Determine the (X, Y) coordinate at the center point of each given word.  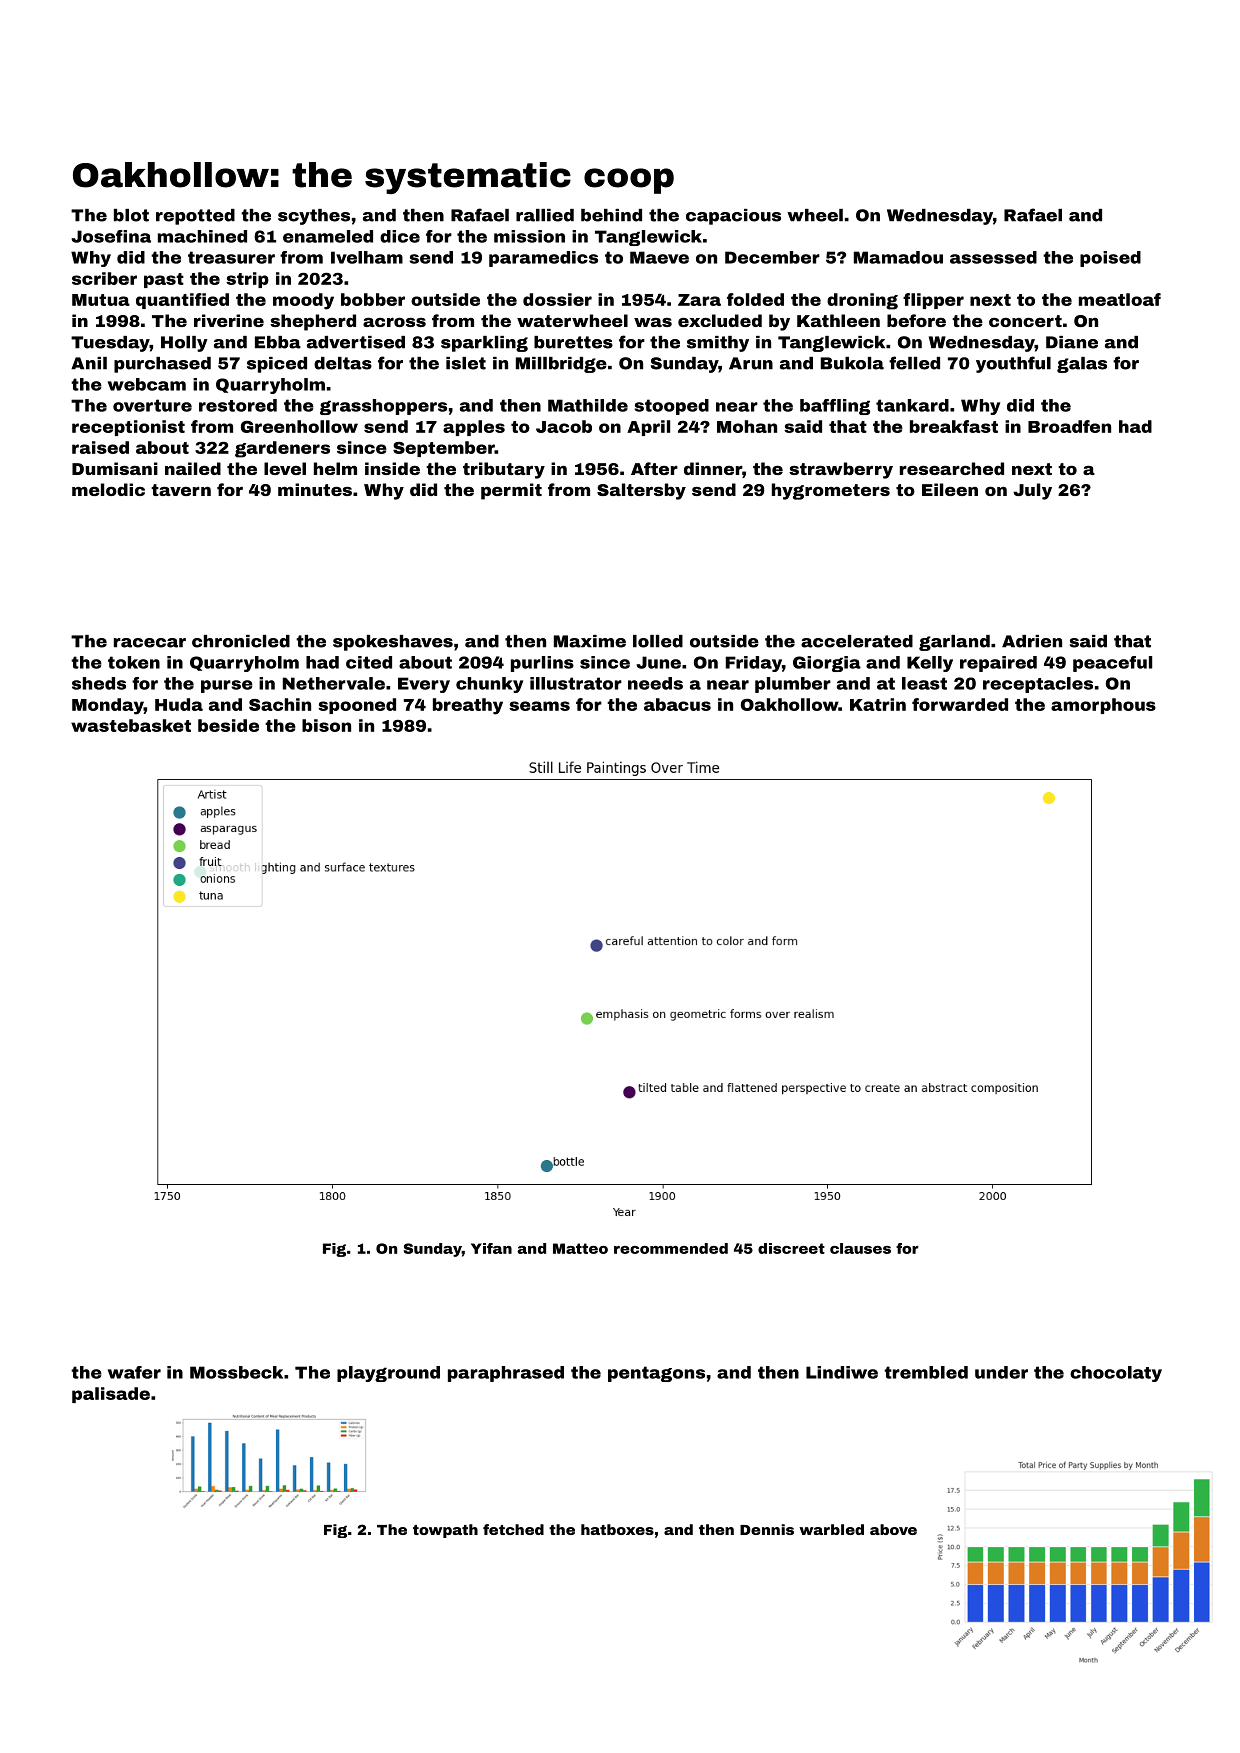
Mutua (101, 300)
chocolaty (1116, 1374)
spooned (357, 706)
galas (1082, 365)
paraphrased (506, 1374)
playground (388, 1374)
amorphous (1103, 706)
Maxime (590, 641)
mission (529, 236)
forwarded (960, 704)
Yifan (491, 1248)
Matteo (580, 1248)
